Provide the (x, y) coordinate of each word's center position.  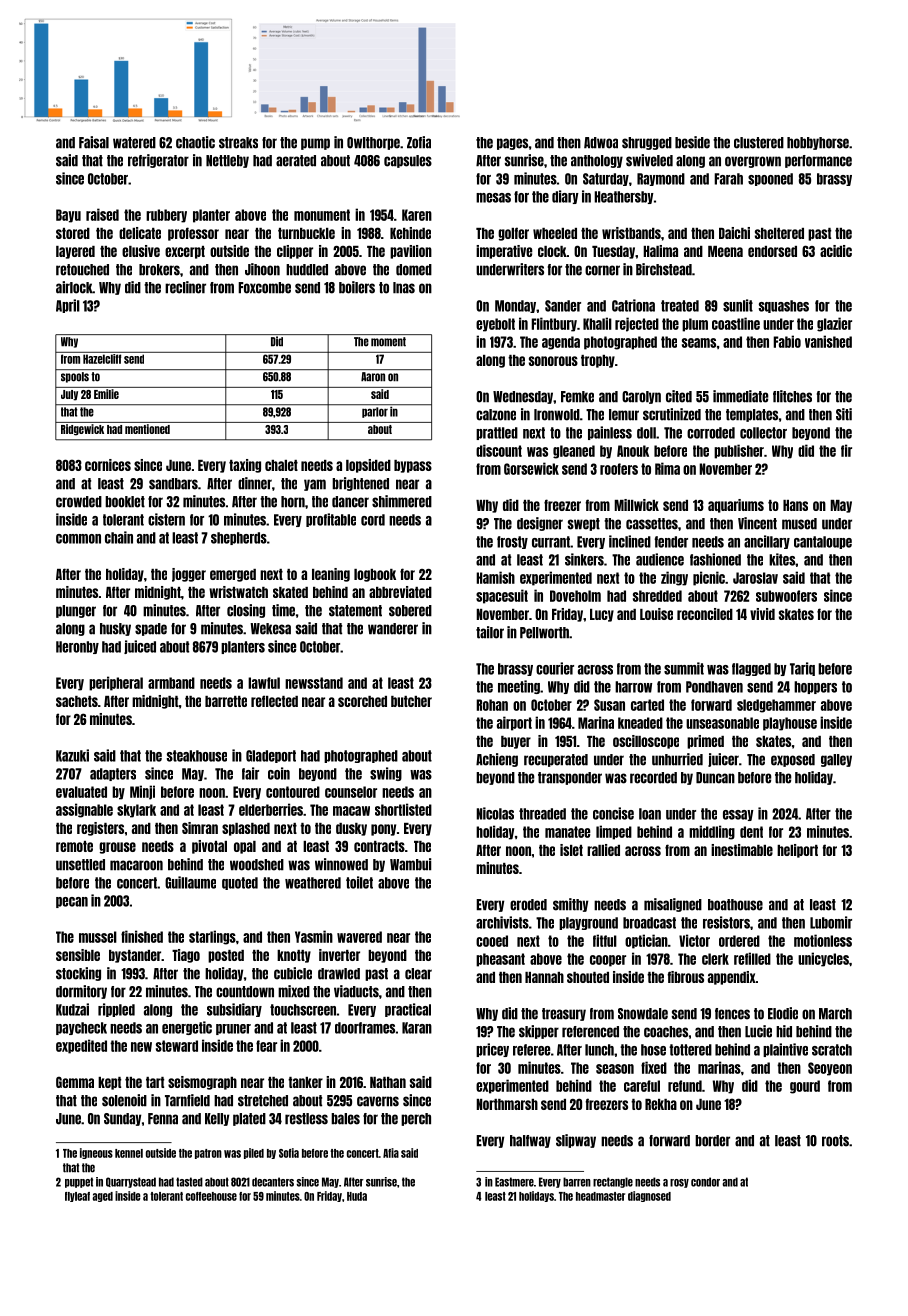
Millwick (636, 505)
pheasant (500, 960)
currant (551, 542)
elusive (141, 251)
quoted (240, 883)
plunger (76, 611)
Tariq (802, 669)
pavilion (411, 252)
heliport (797, 851)
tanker (305, 1082)
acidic (836, 251)
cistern (166, 519)
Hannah (544, 977)
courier (555, 668)
